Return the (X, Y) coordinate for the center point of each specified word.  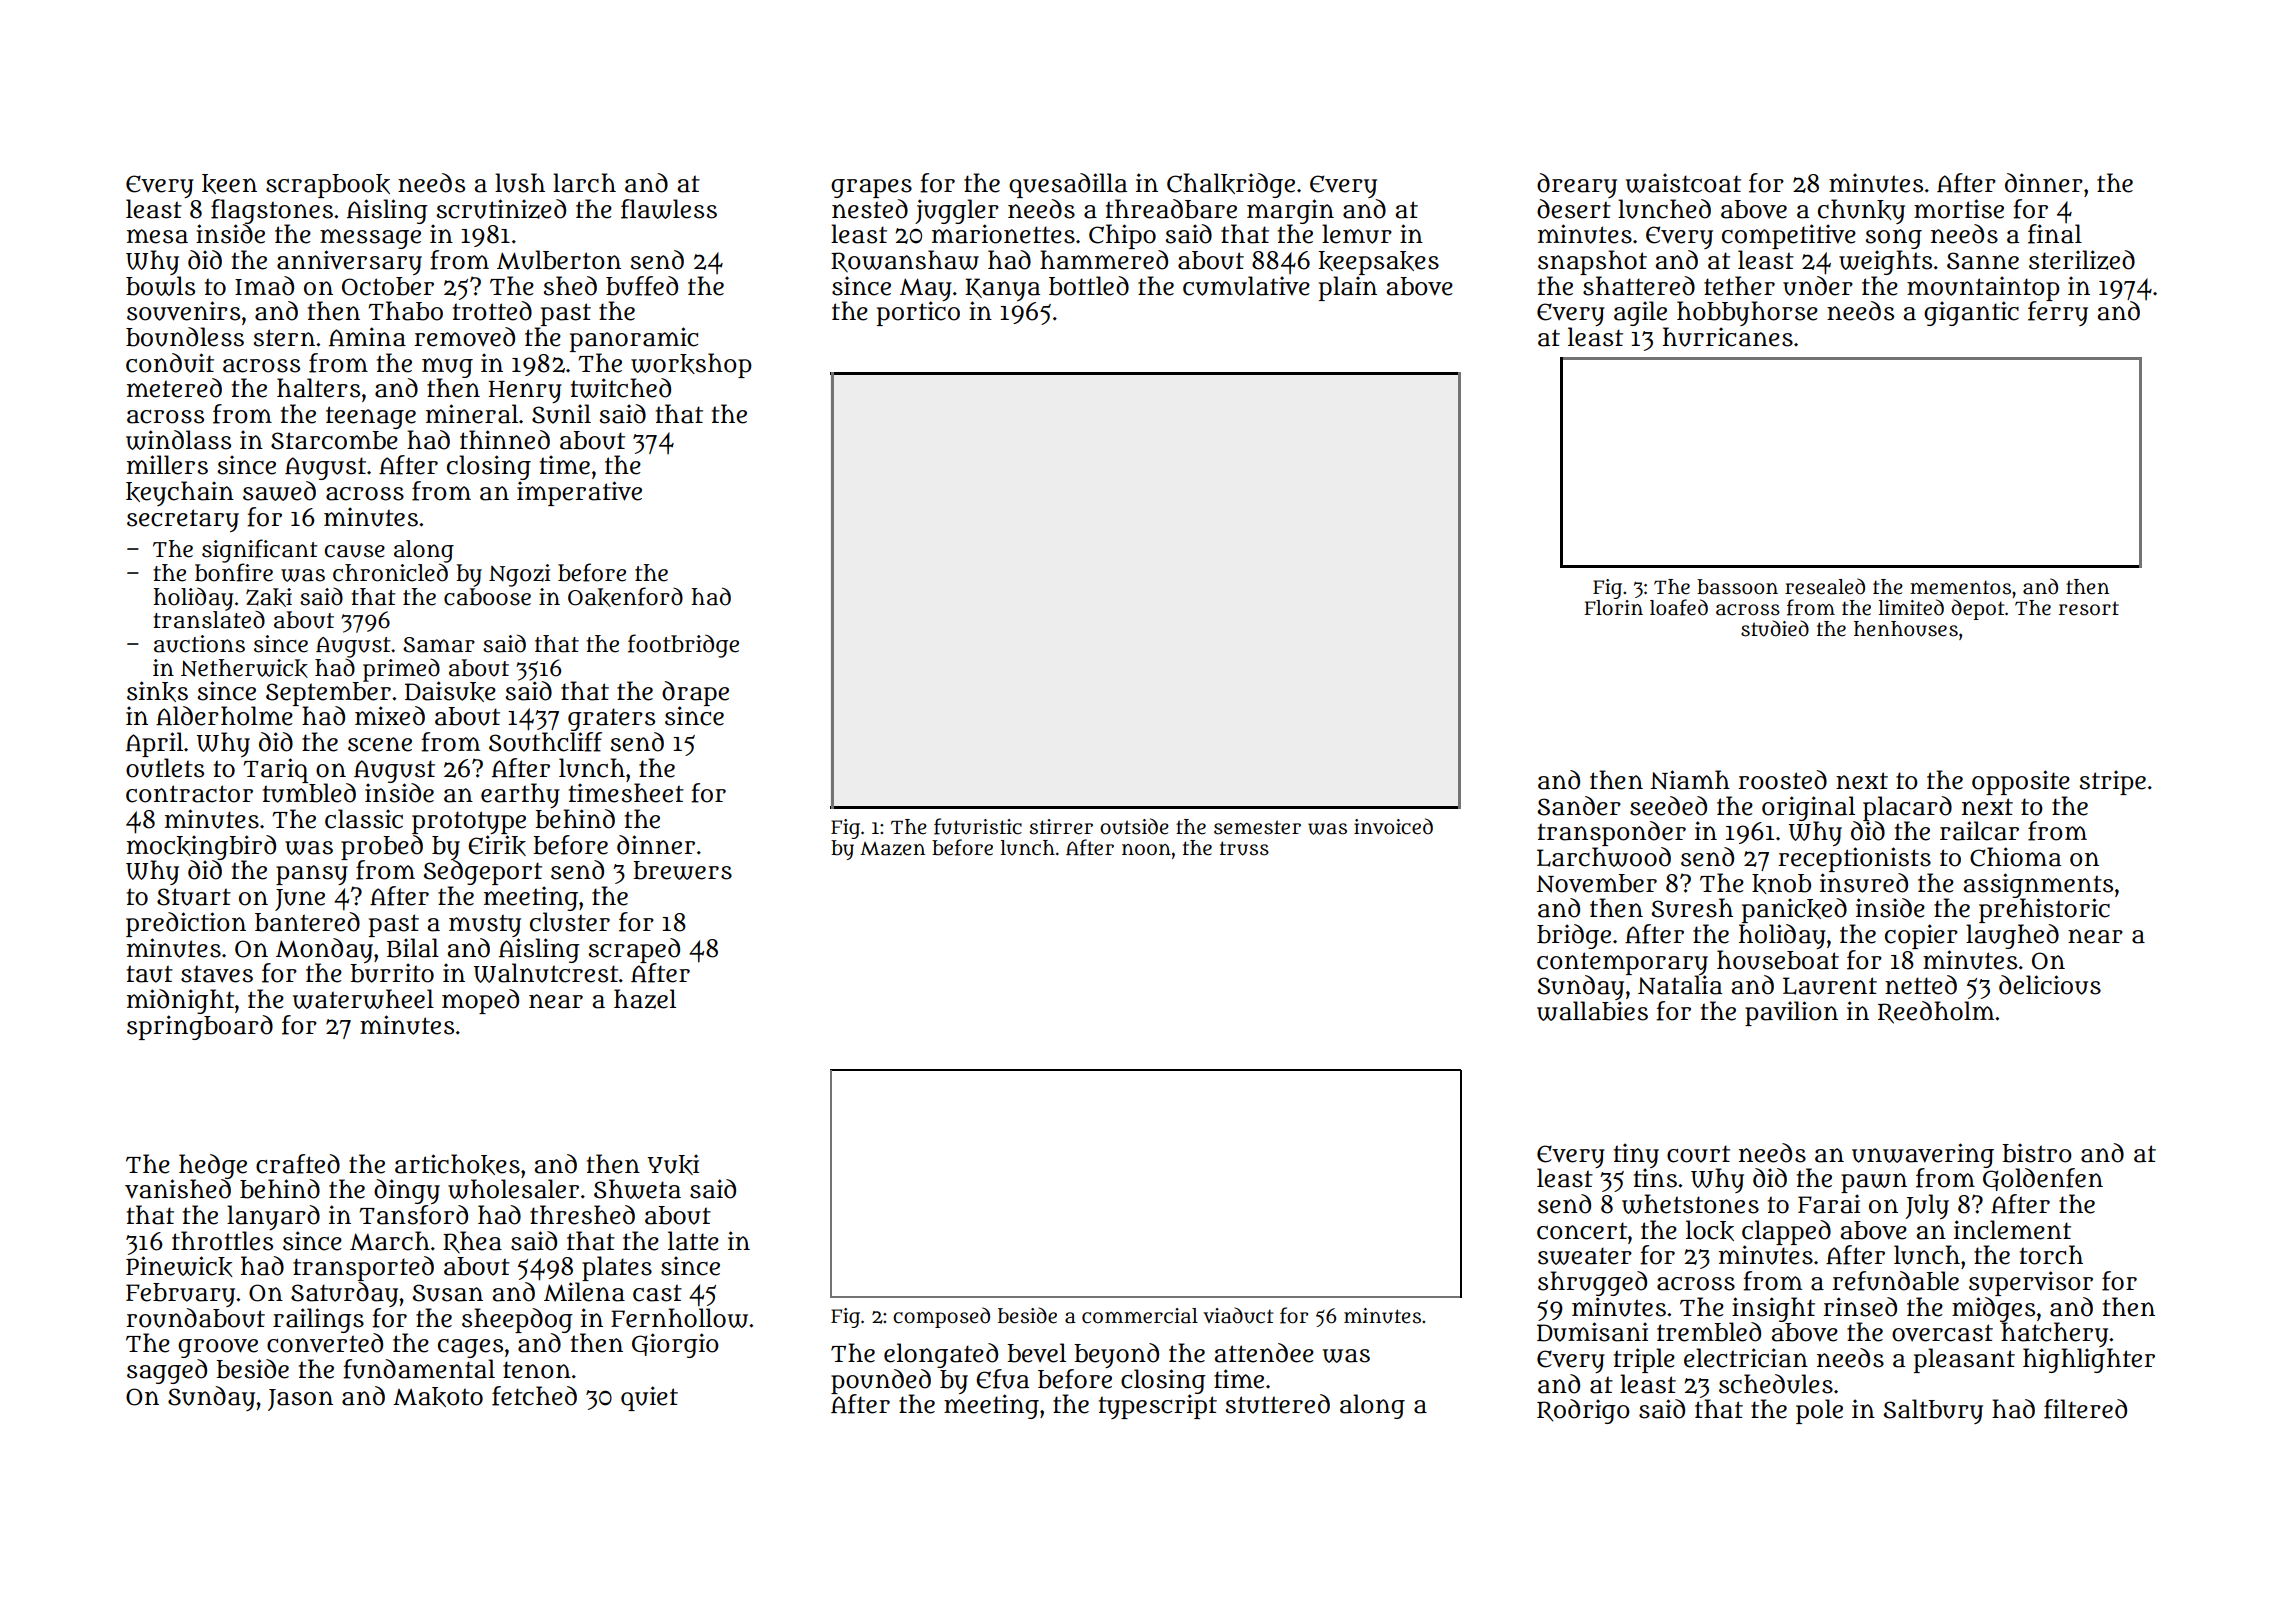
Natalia (1680, 985)
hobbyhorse (1747, 313)
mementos (1960, 587)
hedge (213, 1166)
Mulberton (559, 260)
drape (695, 693)
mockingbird (201, 847)
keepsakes (1379, 263)
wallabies (1592, 1011)
